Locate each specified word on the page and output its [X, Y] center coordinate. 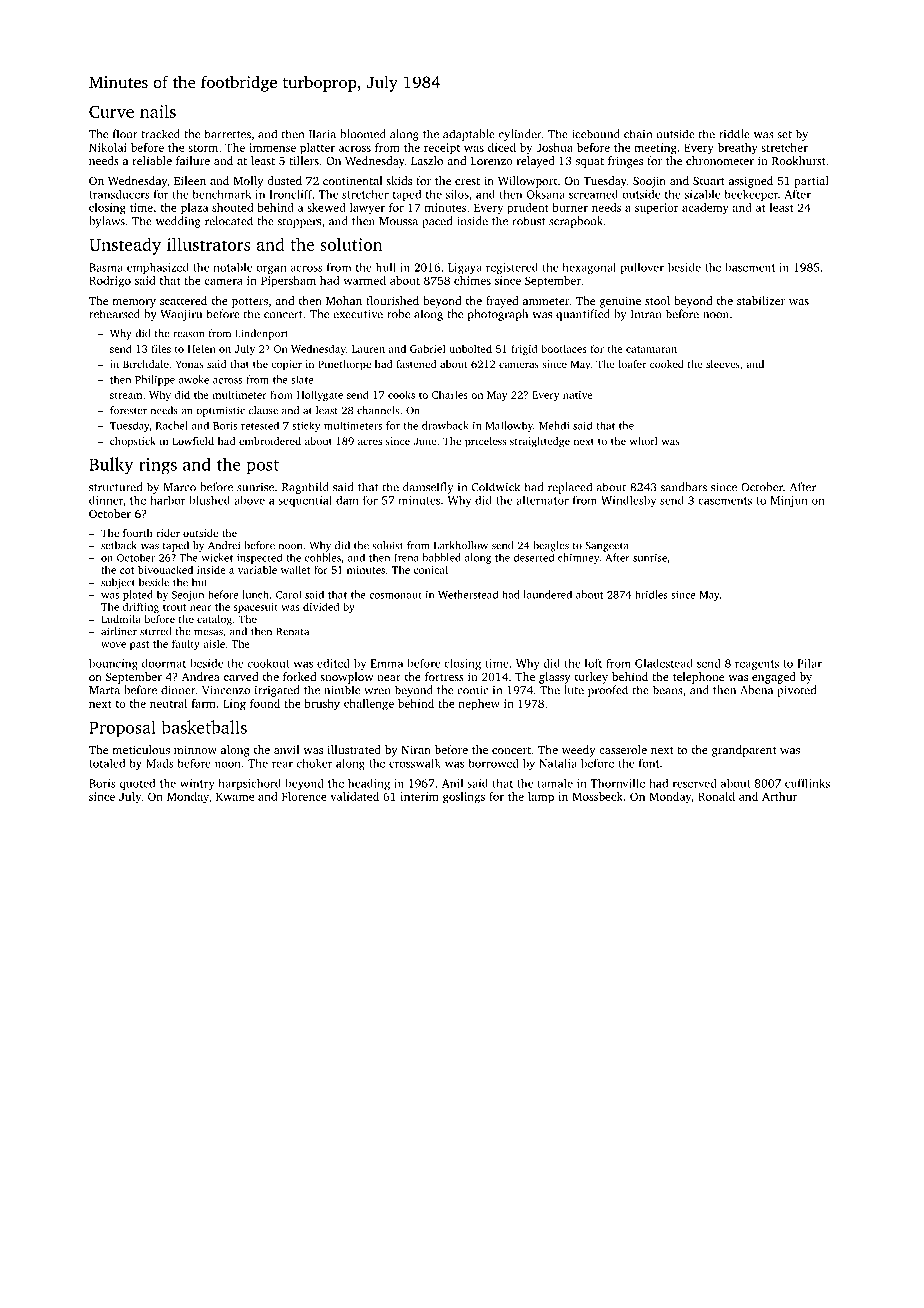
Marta [104, 690]
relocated [229, 221]
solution [351, 244]
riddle [734, 134]
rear [282, 764]
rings [158, 466]
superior [657, 209]
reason [188, 335]
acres [370, 442]
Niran [416, 749]
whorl [644, 441]
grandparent [744, 751]
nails [158, 111]
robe [398, 314]
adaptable [469, 135]
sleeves [723, 364]
